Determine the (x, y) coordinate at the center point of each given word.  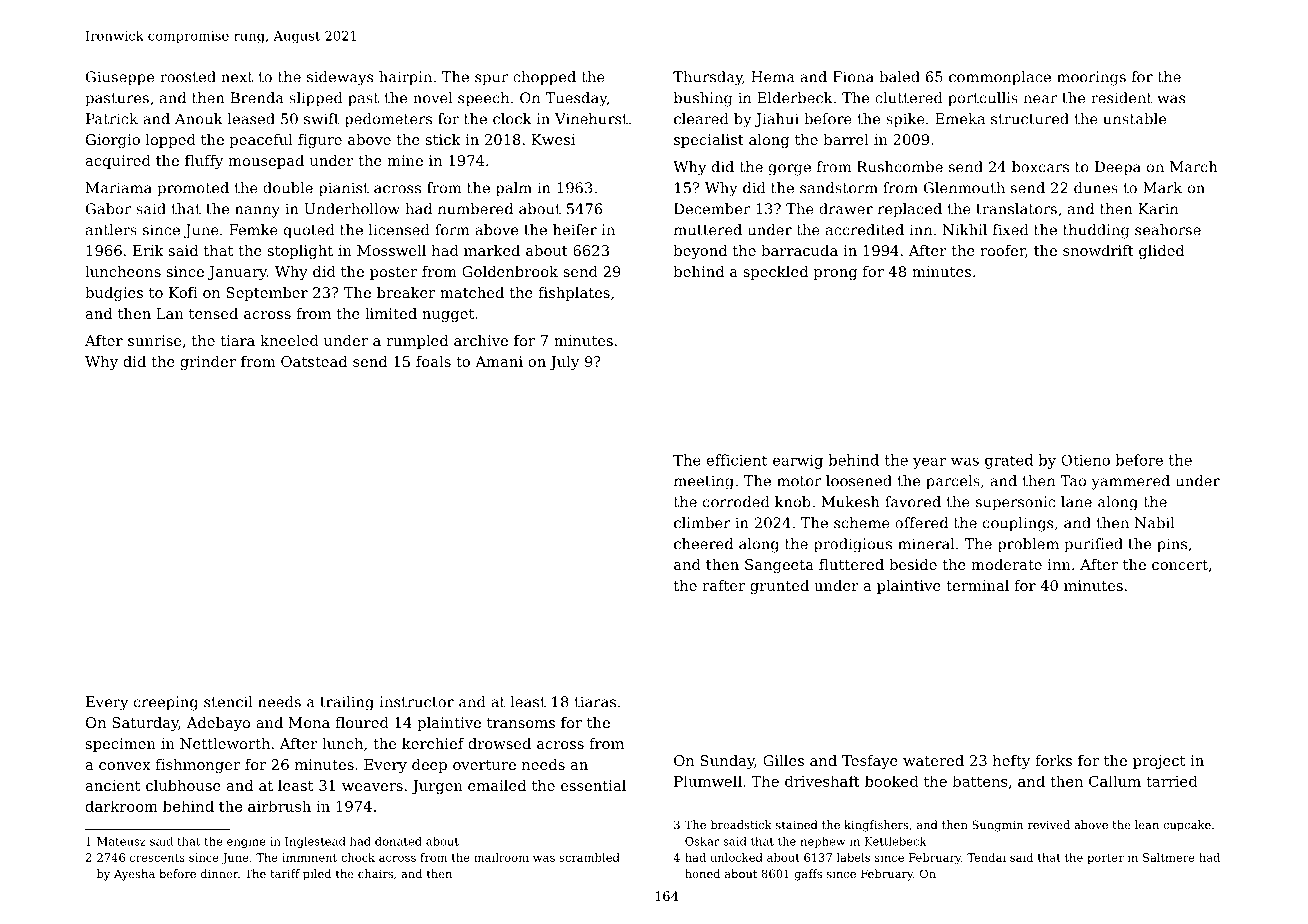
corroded (736, 502)
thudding (1096, 231)
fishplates (574, 294)
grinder (208, 363)
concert (1180, 565)
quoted (309, 231)
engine (246, 842)
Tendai (986, 857)
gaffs (808, 875)
